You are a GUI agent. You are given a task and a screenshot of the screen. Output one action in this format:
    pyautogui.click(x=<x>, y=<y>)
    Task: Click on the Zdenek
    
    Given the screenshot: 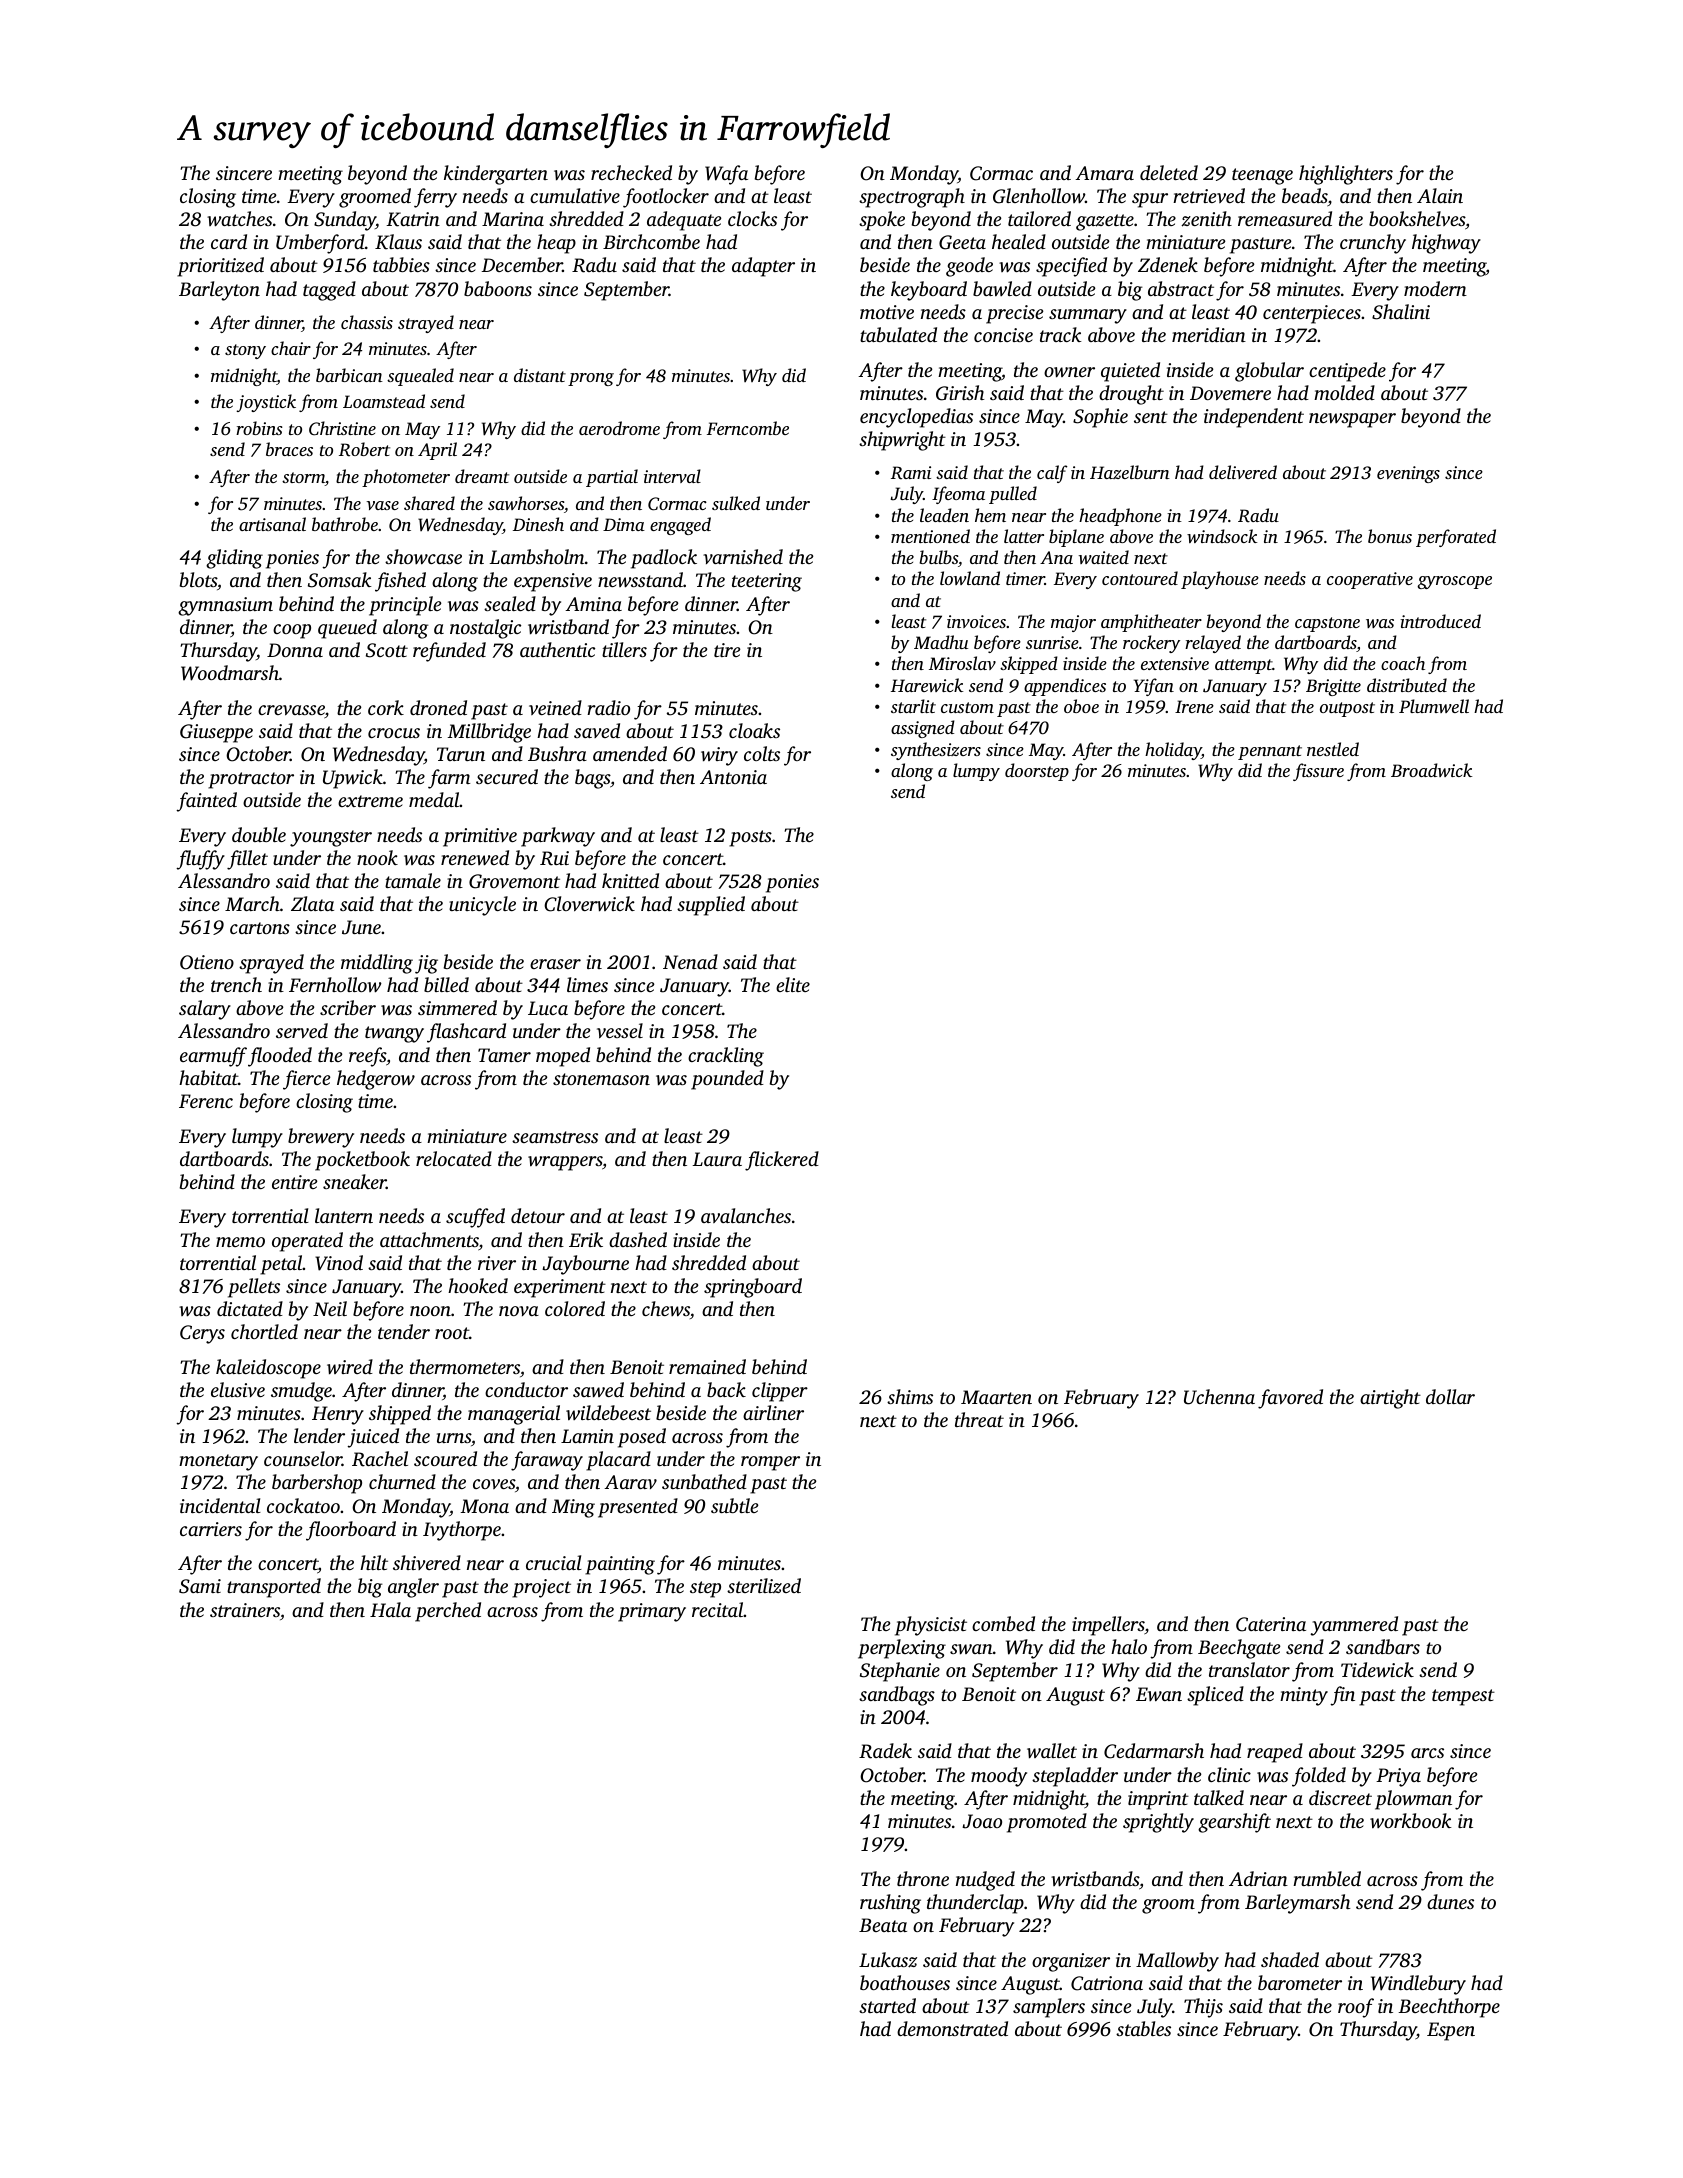 What is the action you would take?
    pyautogui.click(x=1168, y=264)
